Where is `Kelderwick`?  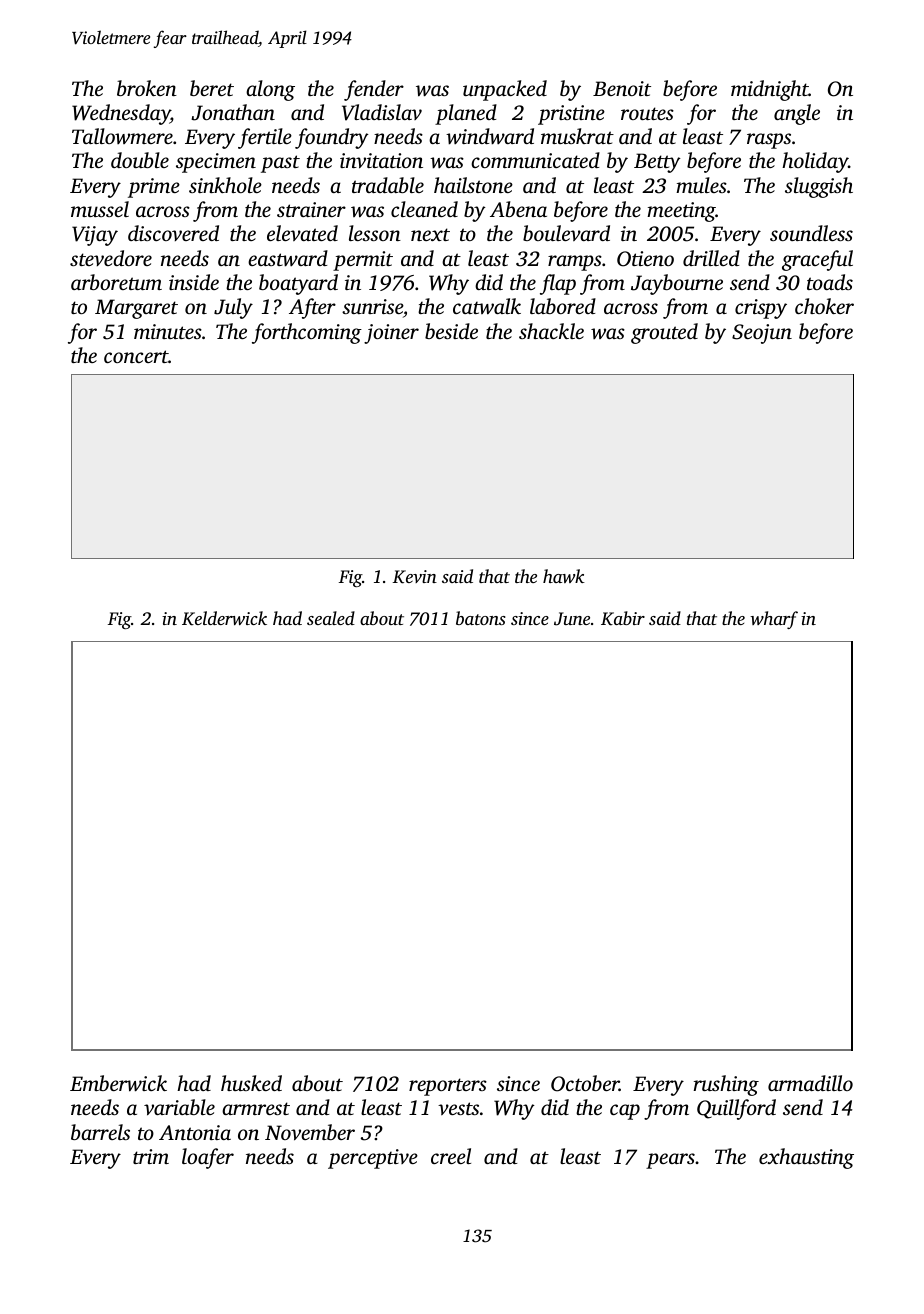
Kelderwick is located at coordinates (224, 618).
